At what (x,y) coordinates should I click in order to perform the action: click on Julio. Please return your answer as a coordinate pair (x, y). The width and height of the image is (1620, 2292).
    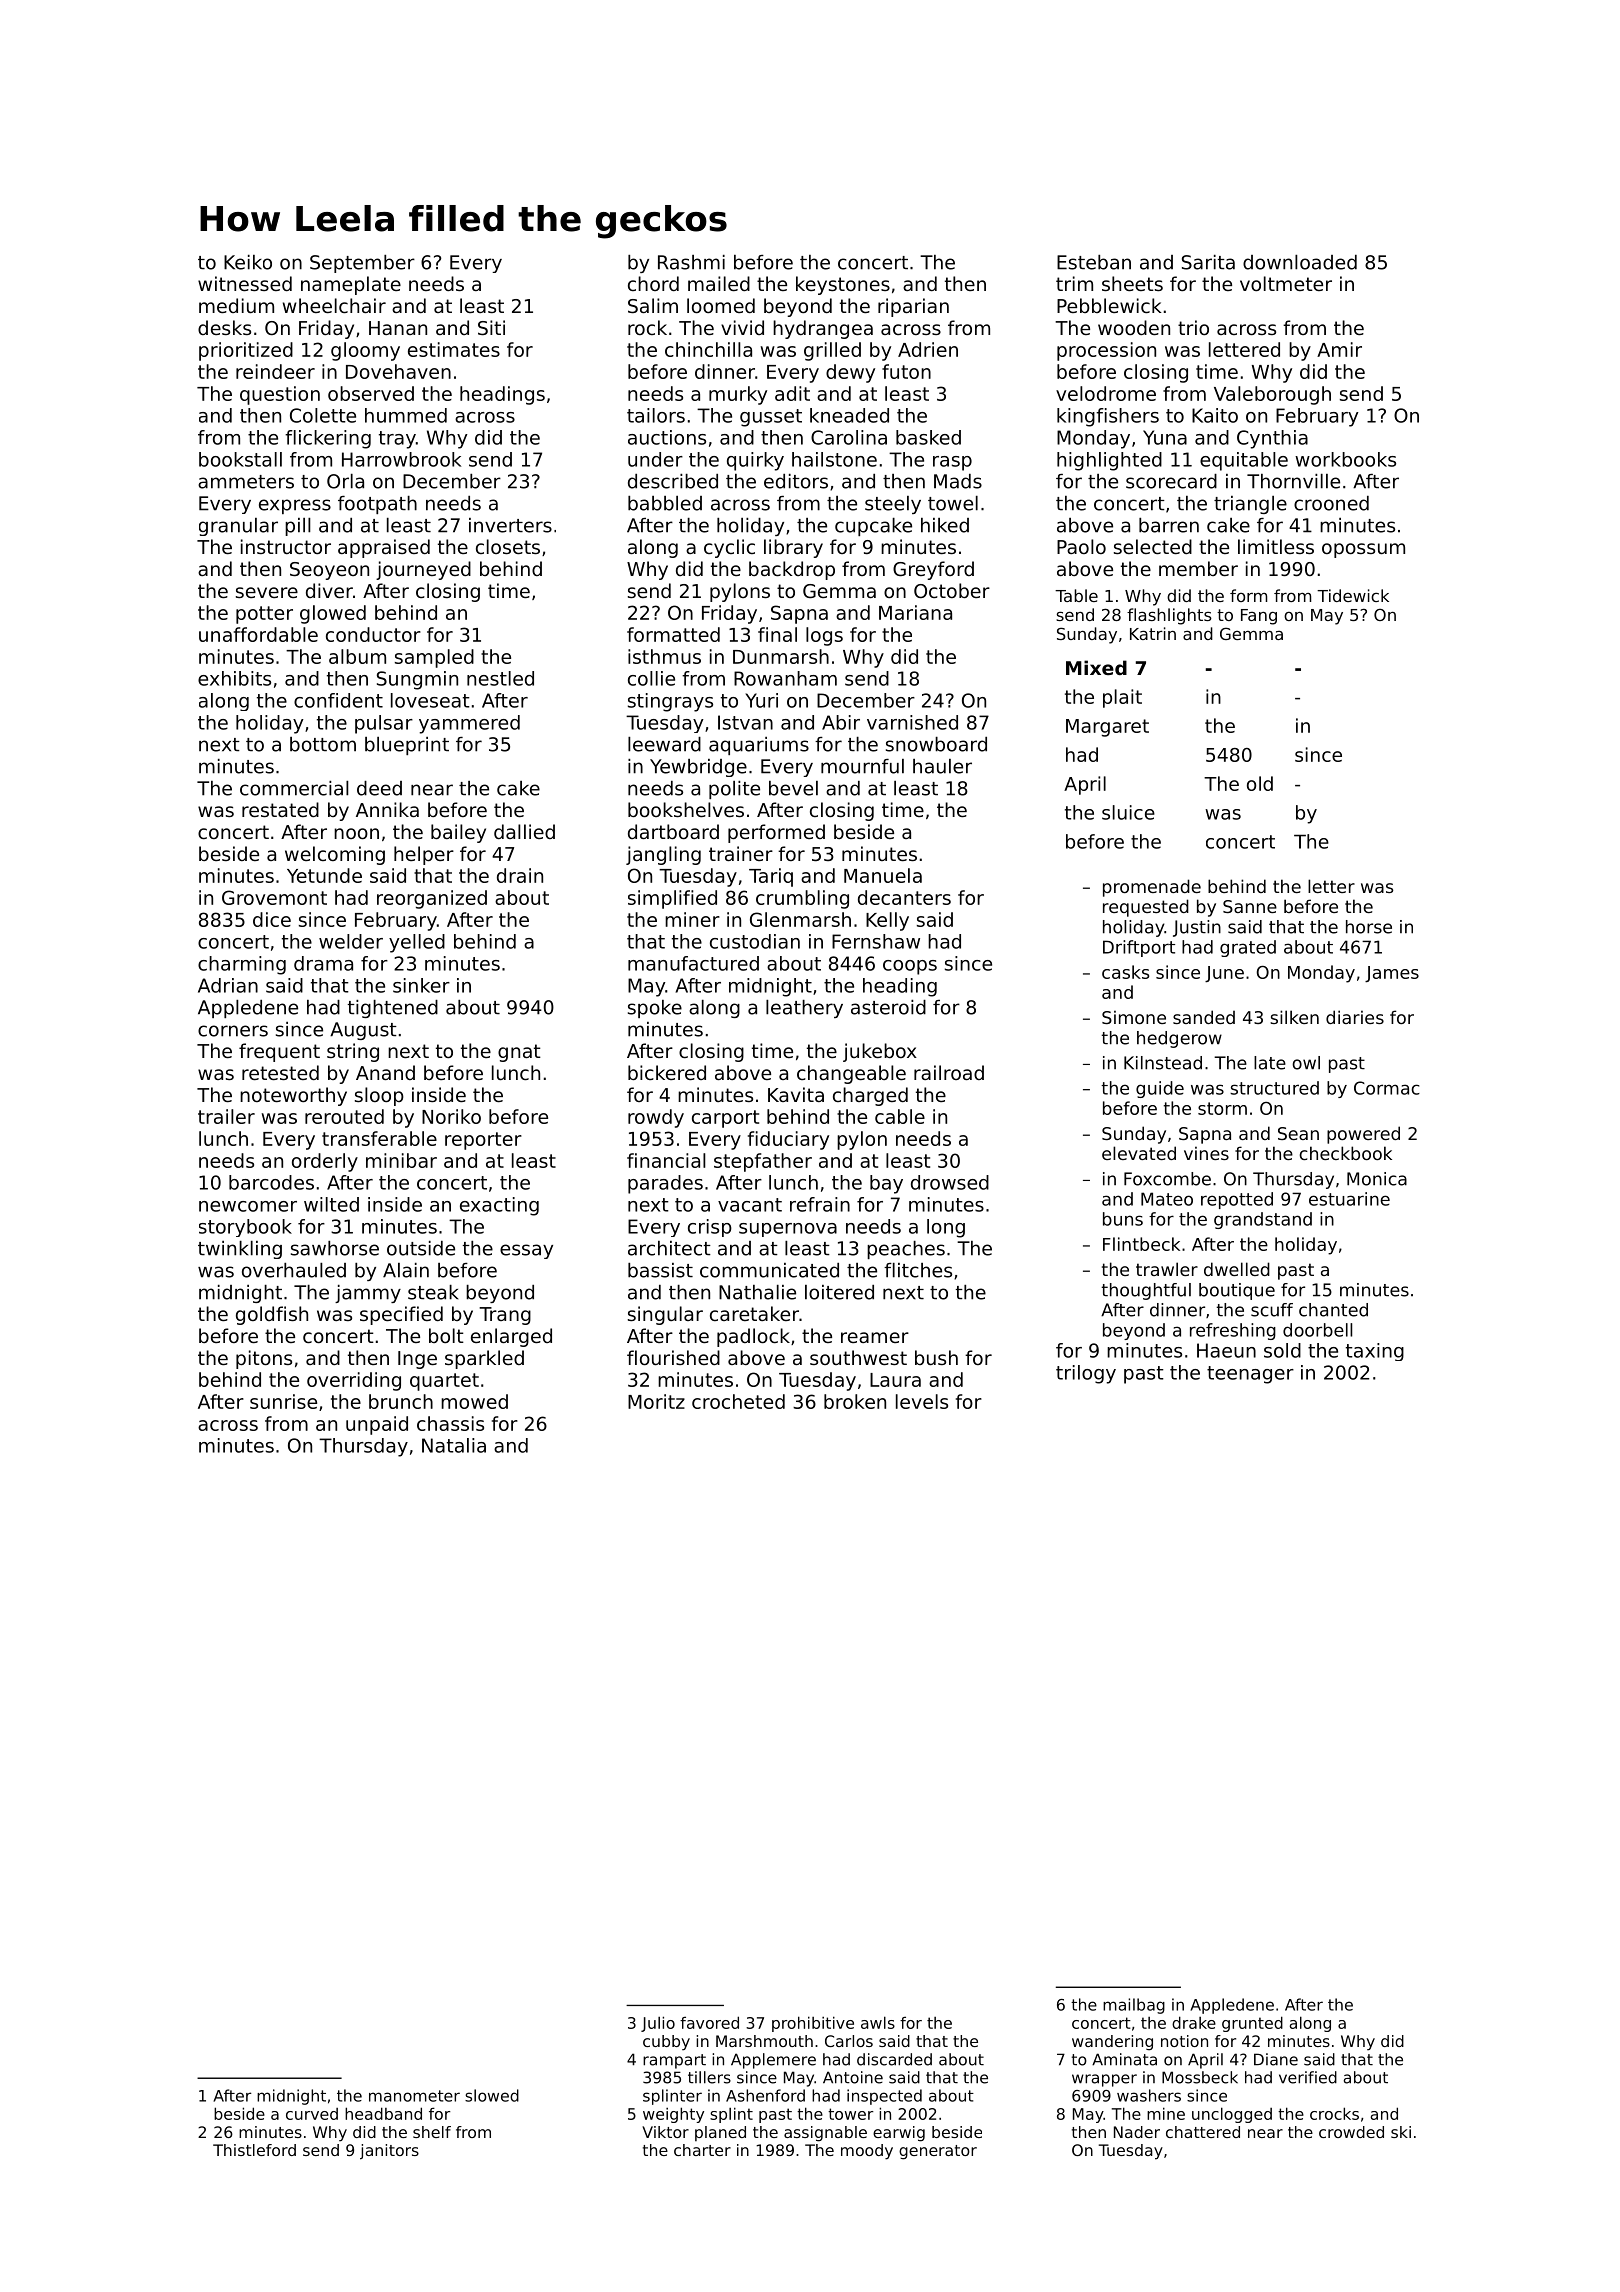
    Looking at the image, I should click on (658, 2024).
